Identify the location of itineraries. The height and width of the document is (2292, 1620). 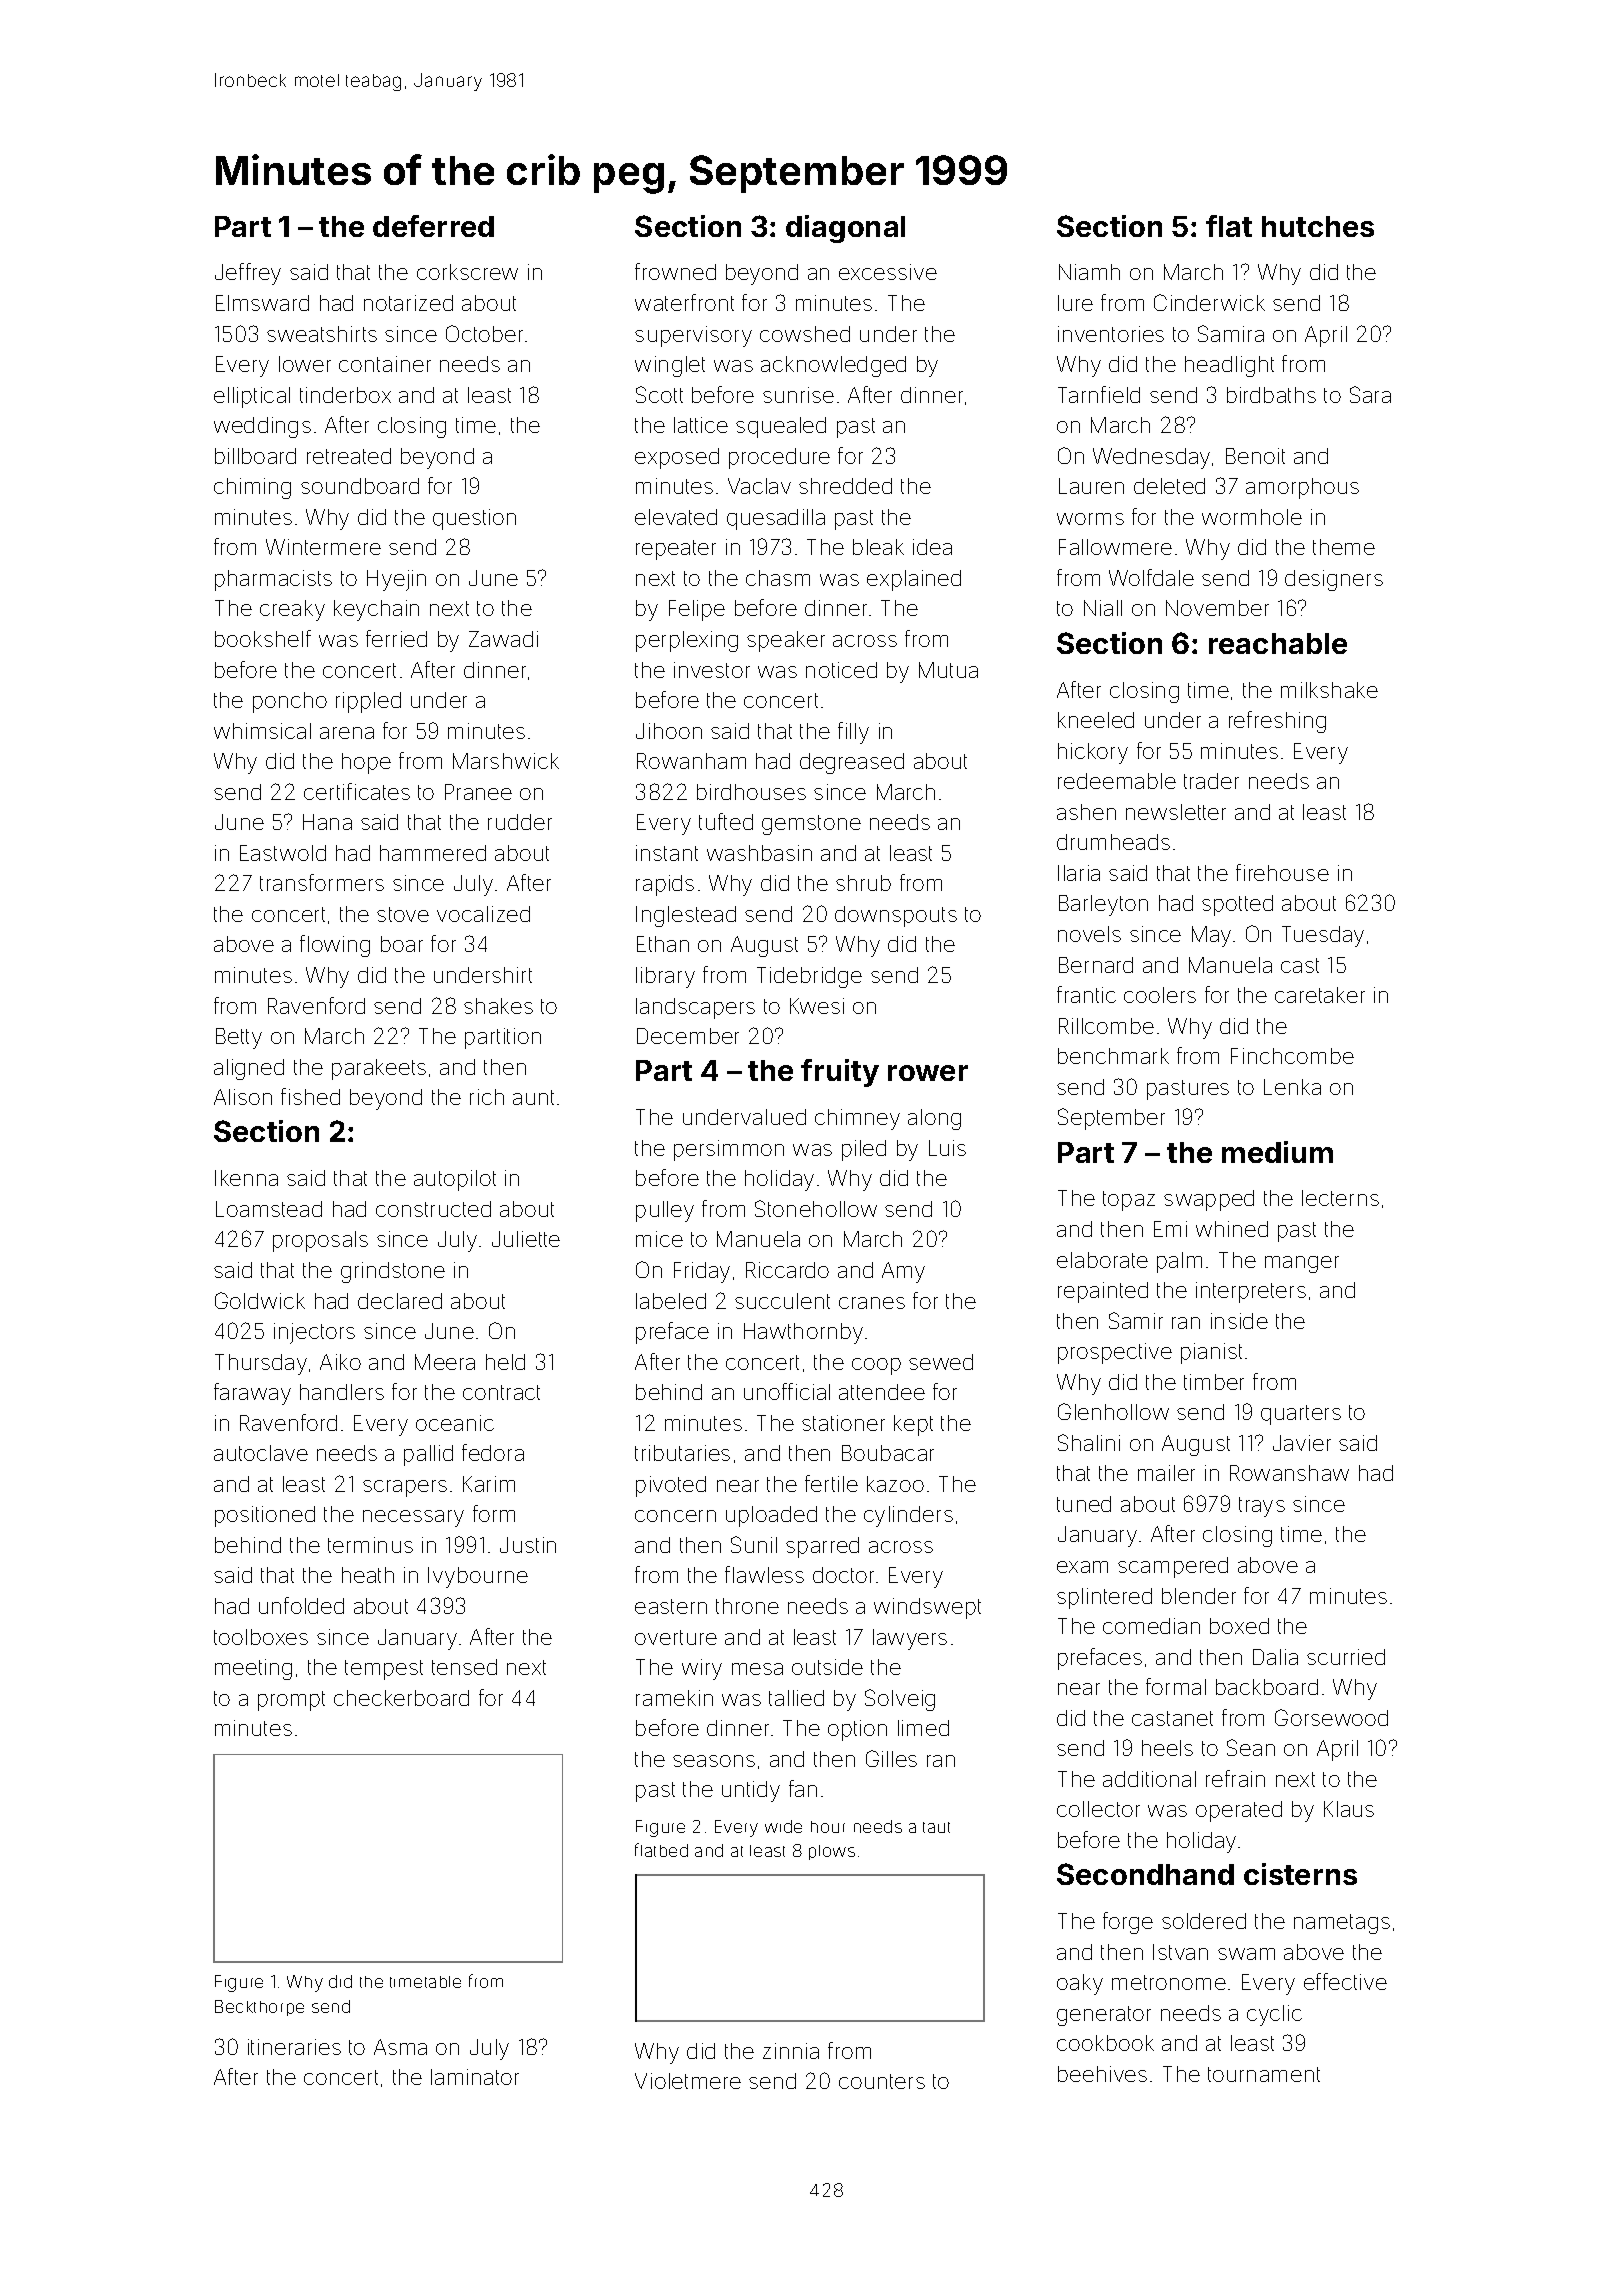
(294, 2047).
